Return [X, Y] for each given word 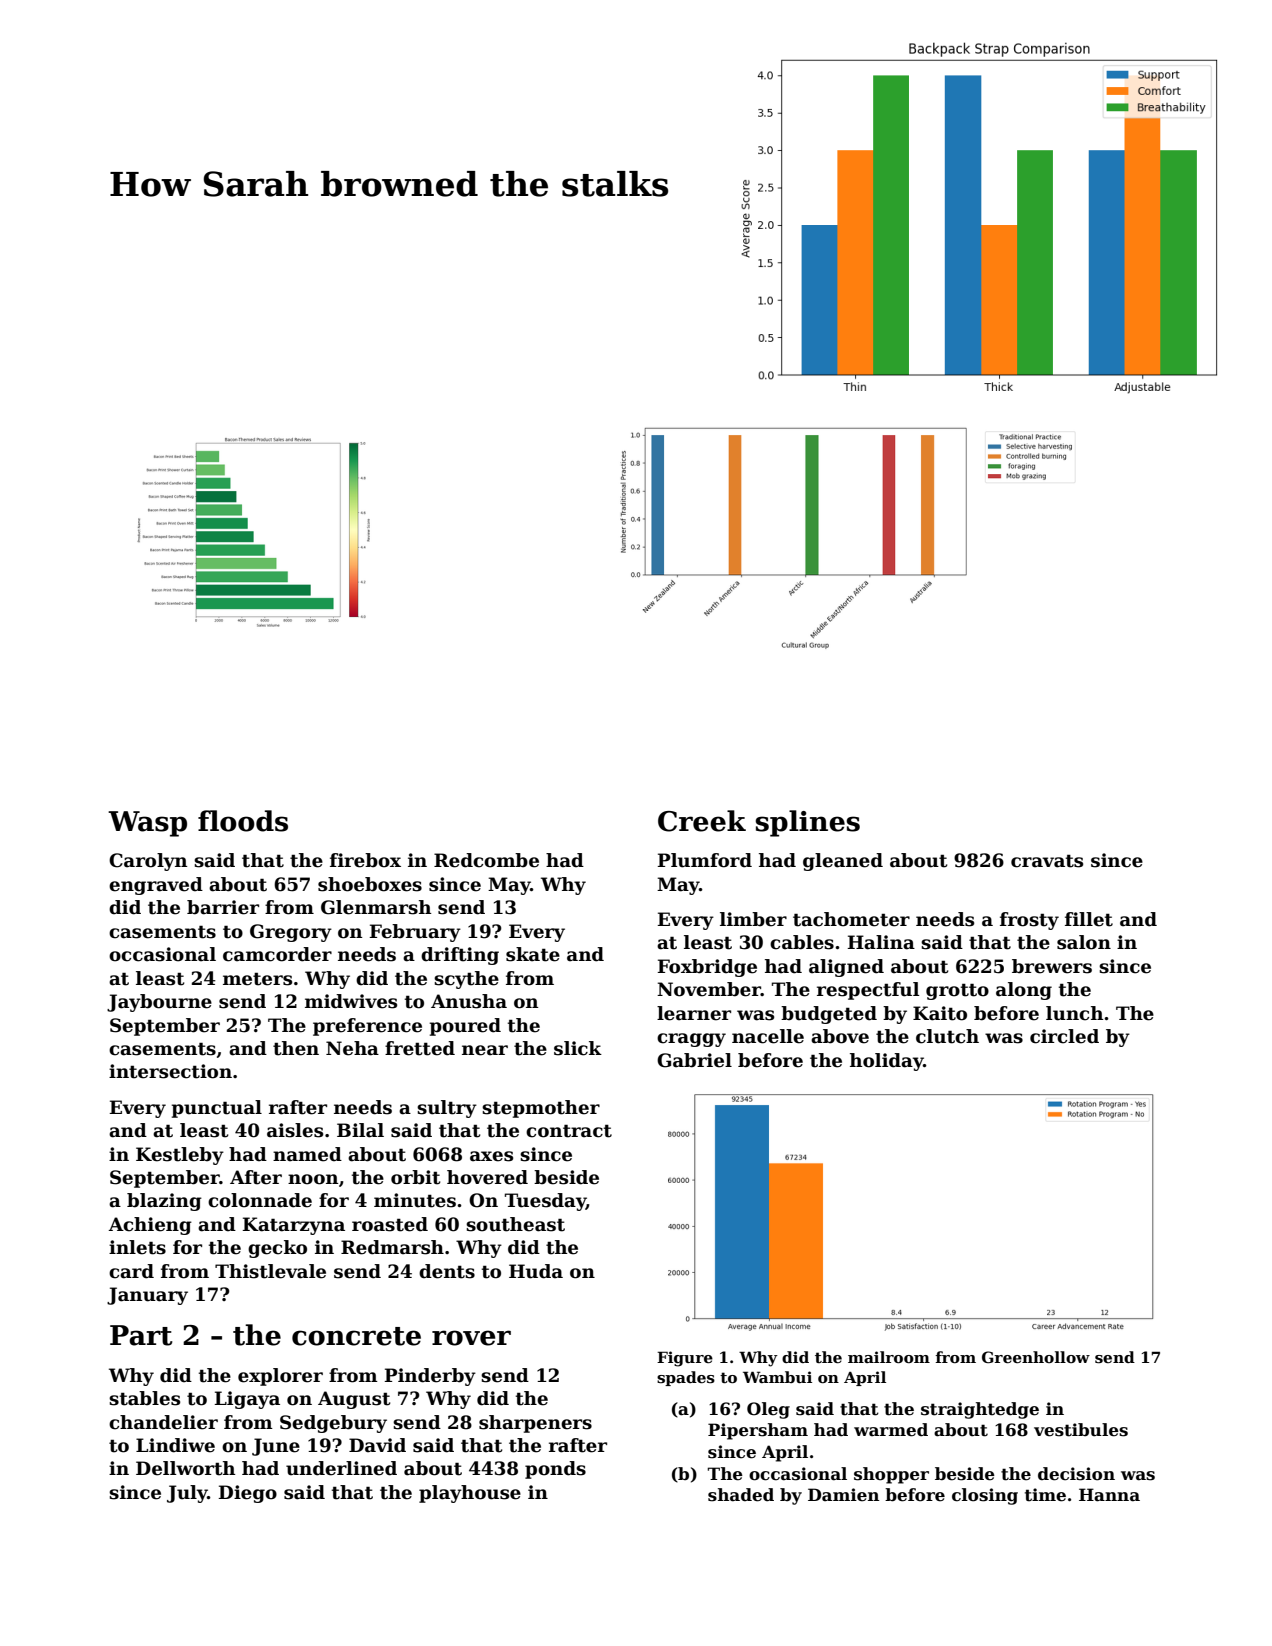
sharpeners [535, 1424]
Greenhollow [1036, 1357]
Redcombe [486, 860]
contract [569, 1131]
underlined [341, 1468]
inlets [137, 1247]
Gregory [291, 933]
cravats [1047, 861]
